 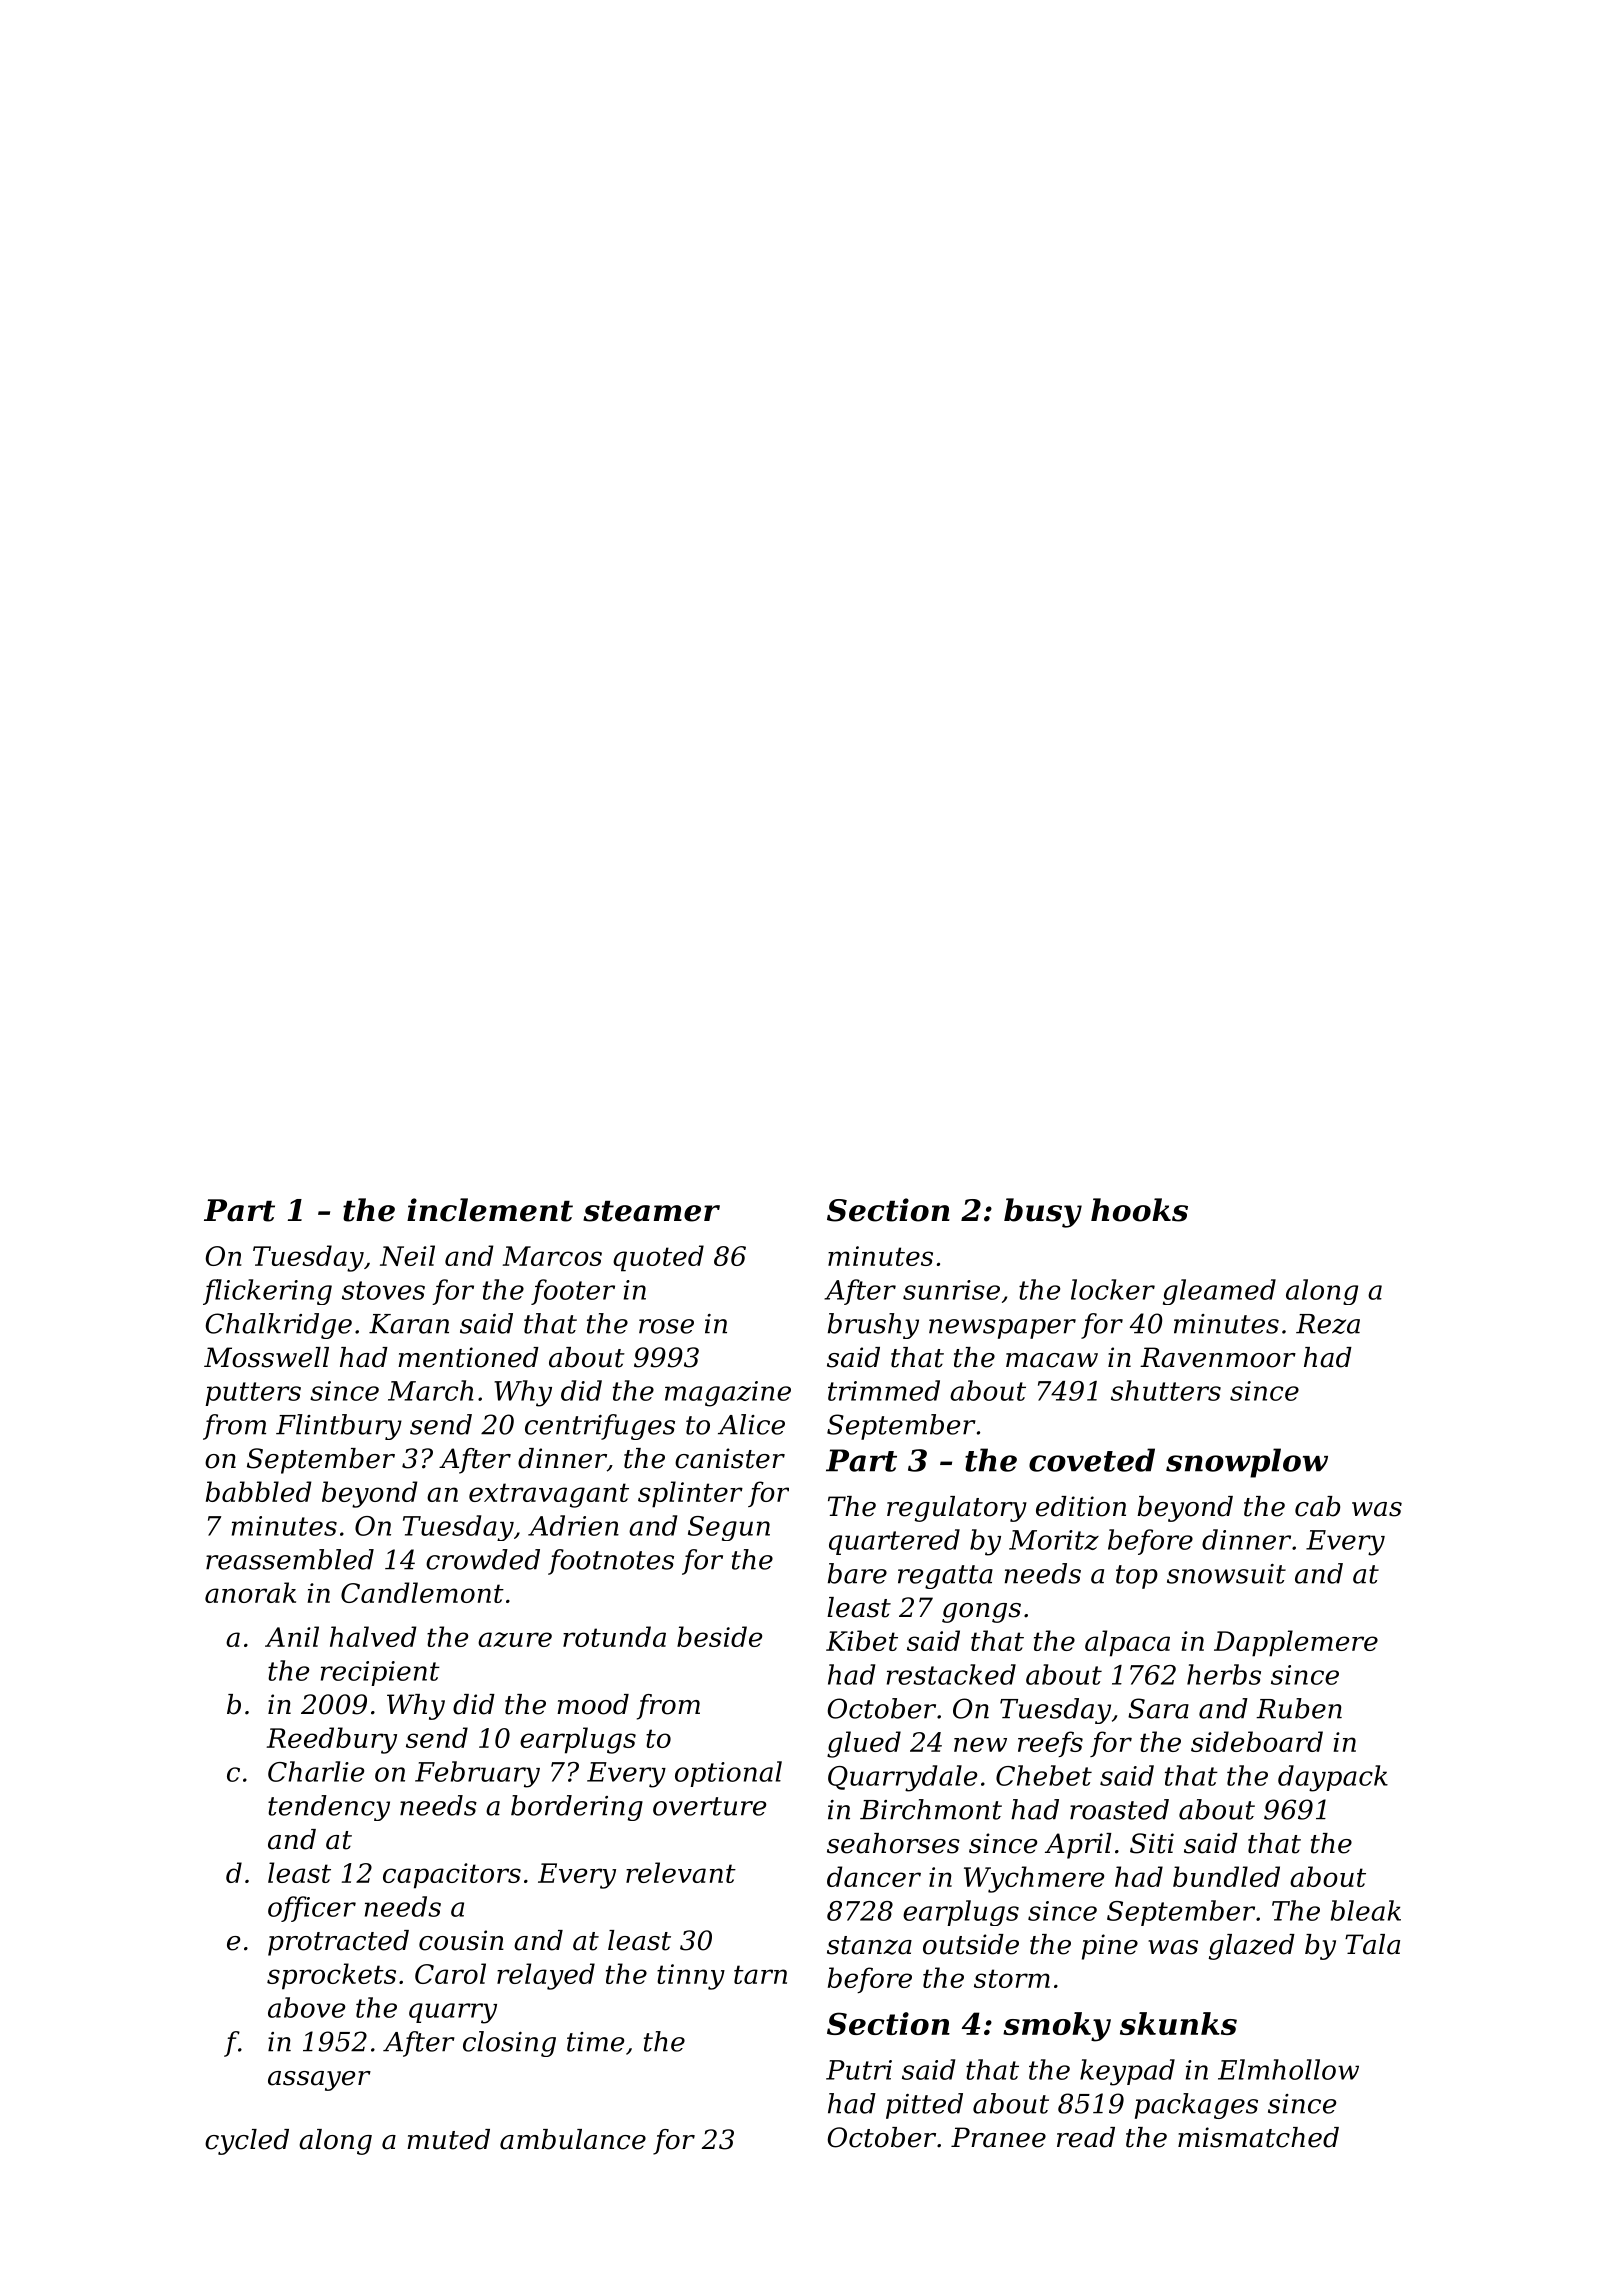 What do you see at coordinates (1139, 1210) in the screenshot?
I see `hooks` at bounding box center [1139, 1210].
